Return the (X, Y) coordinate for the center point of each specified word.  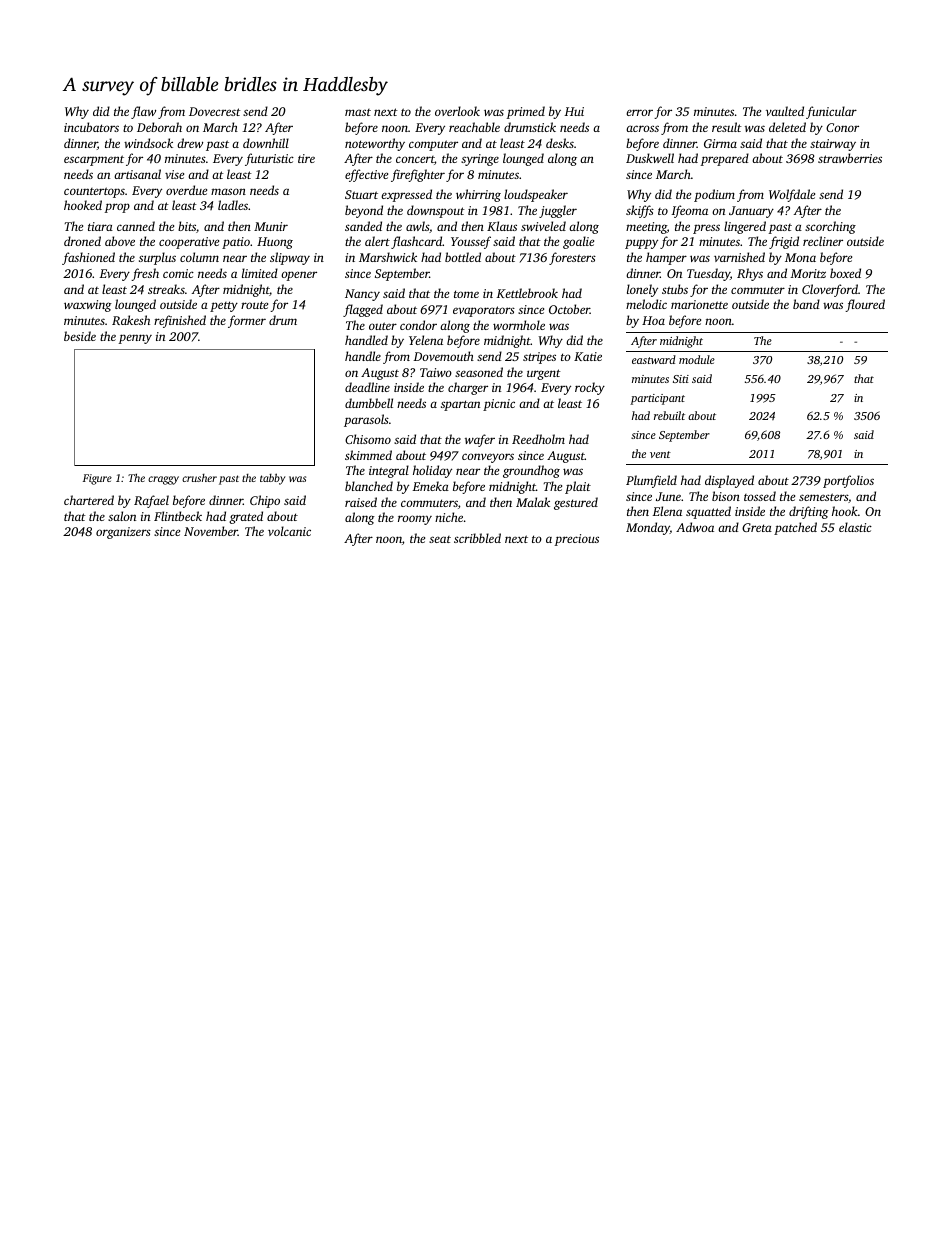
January (751, 212)
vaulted (785, 111)
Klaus (502, 226)
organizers (123, 533)
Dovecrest (215, 111)
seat (440, 539)
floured (865, 305)
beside (80, 336)
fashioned (88, 258)
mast (358, 112)
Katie (588, 356)
